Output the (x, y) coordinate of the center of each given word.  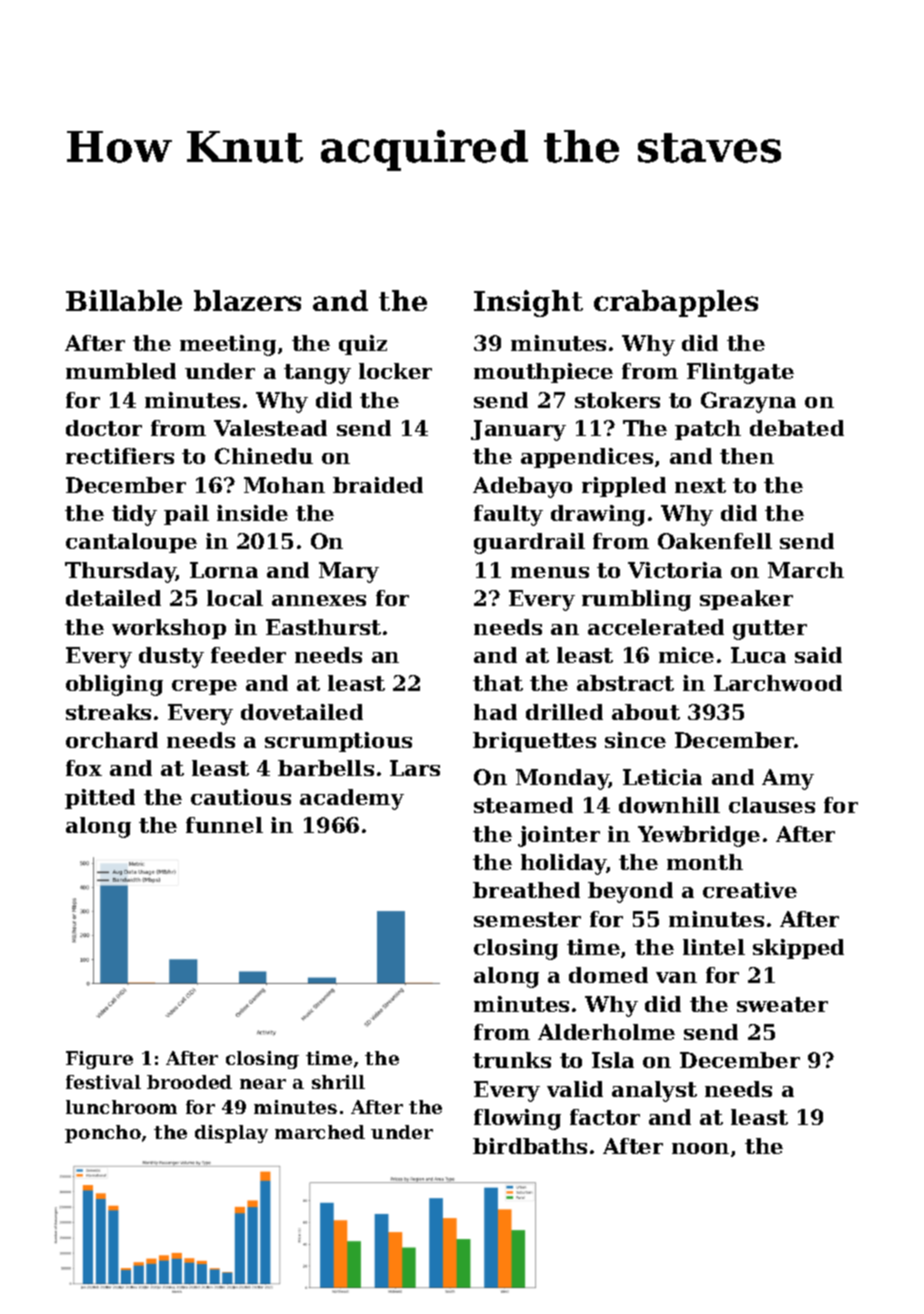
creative (750, 890)
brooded (189, 1082)
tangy (317, 374)
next (700, 485)
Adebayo (522, 487)
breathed (526, 890)
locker (395, 371)
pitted (100, 799)
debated (797, 428)
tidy (134, 515)
